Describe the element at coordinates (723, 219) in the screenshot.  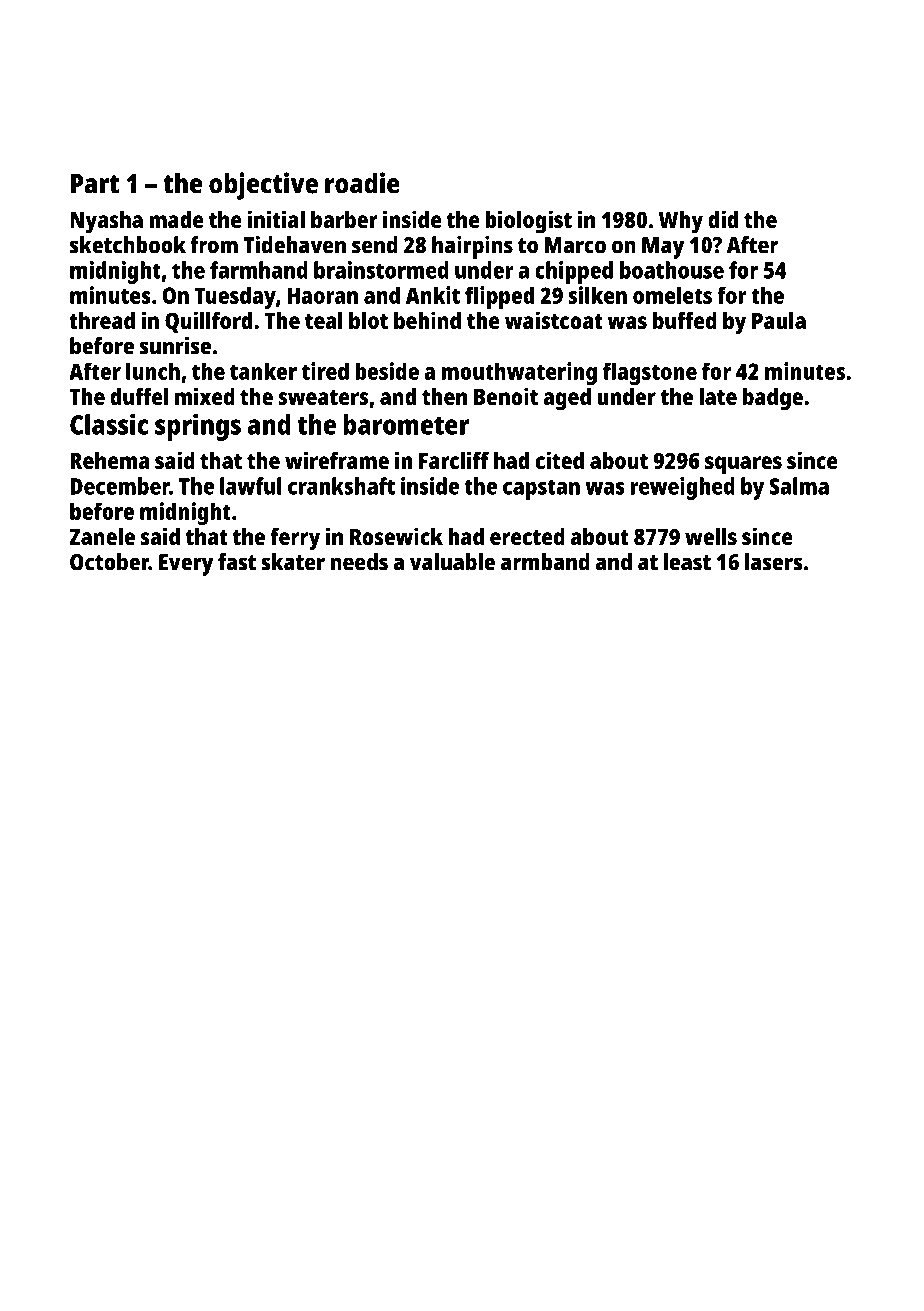
I see `did` at that location.
